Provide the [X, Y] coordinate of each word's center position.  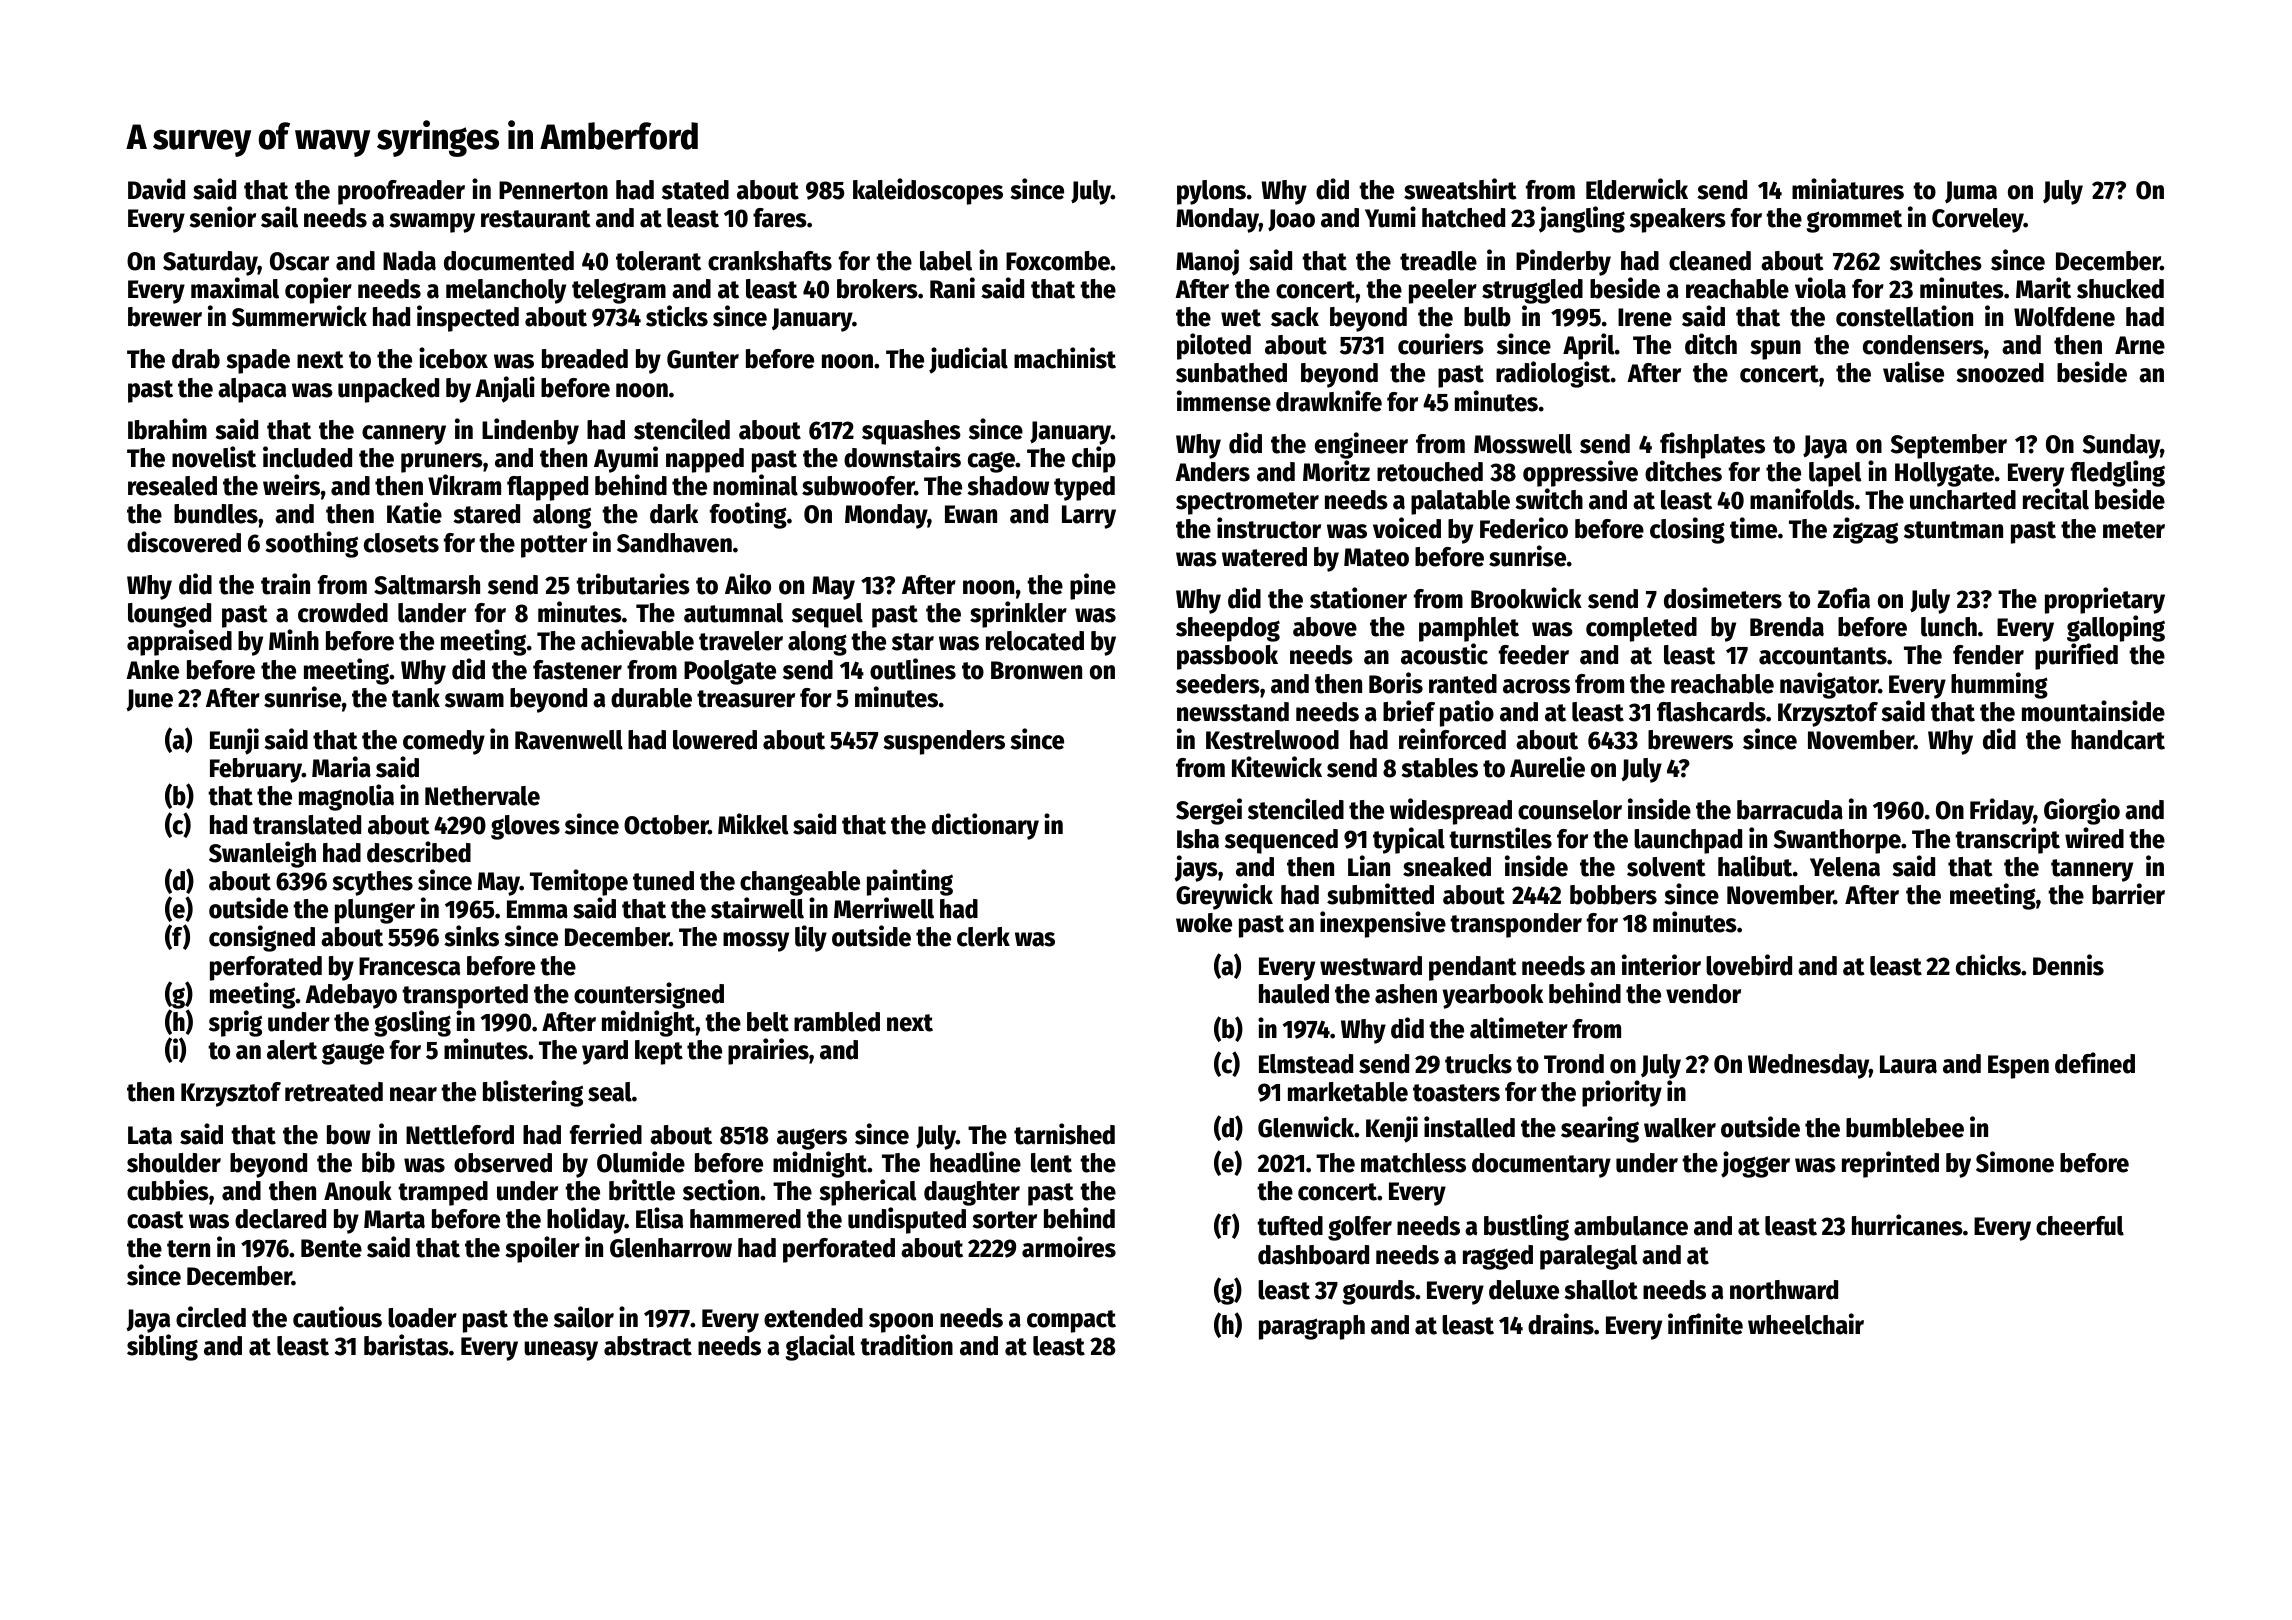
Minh [294, 639]
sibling [162, 1347]
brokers [877, 289]
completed [1641, 629]
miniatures [1848, 189]
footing [748, 515]
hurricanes [1907, 1225]
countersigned [649, 995]
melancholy [506, 291]
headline [975, 1162]
